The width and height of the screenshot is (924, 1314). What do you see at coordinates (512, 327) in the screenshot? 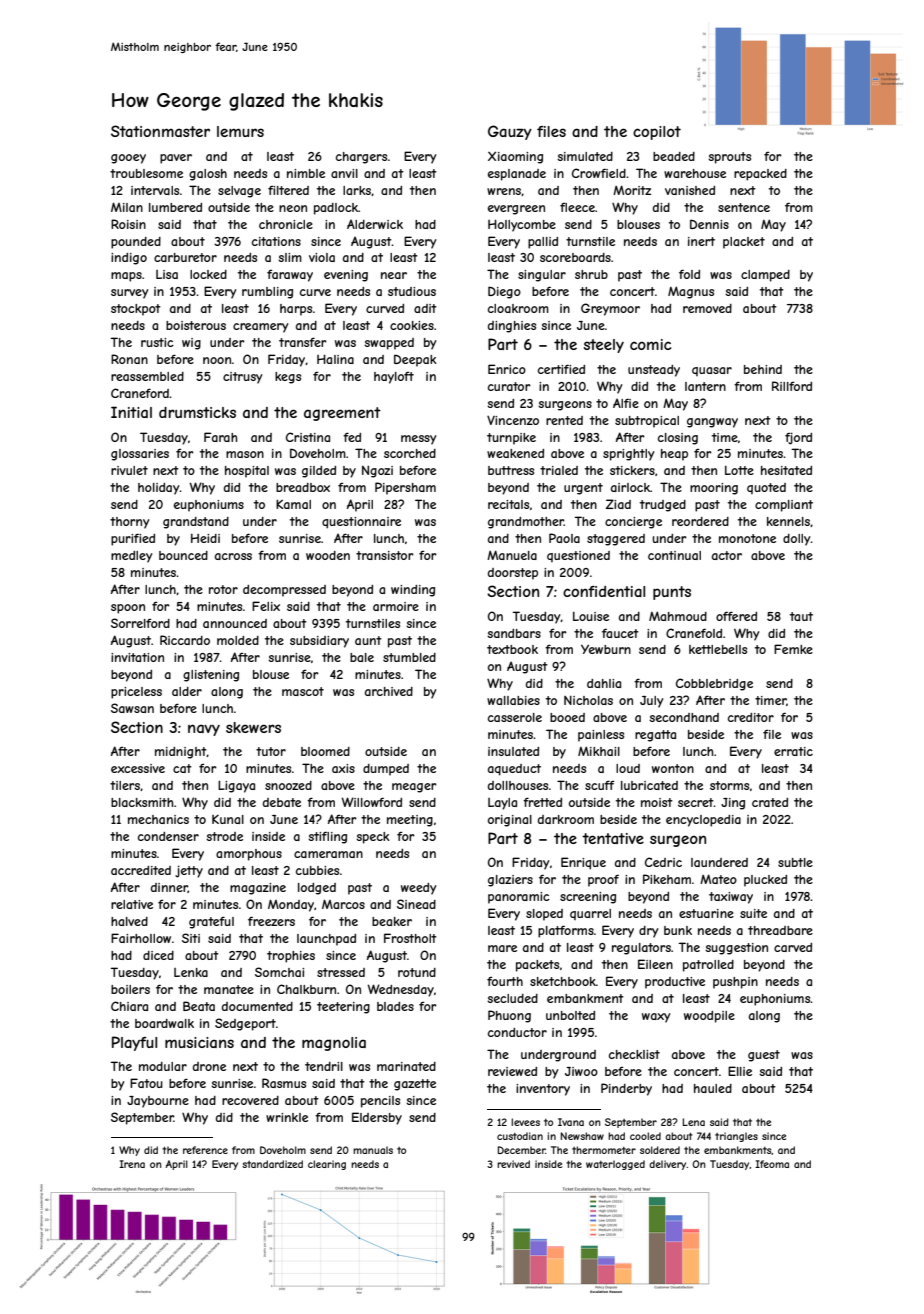
I see `dinghies` at bounding box center [512, 327].
